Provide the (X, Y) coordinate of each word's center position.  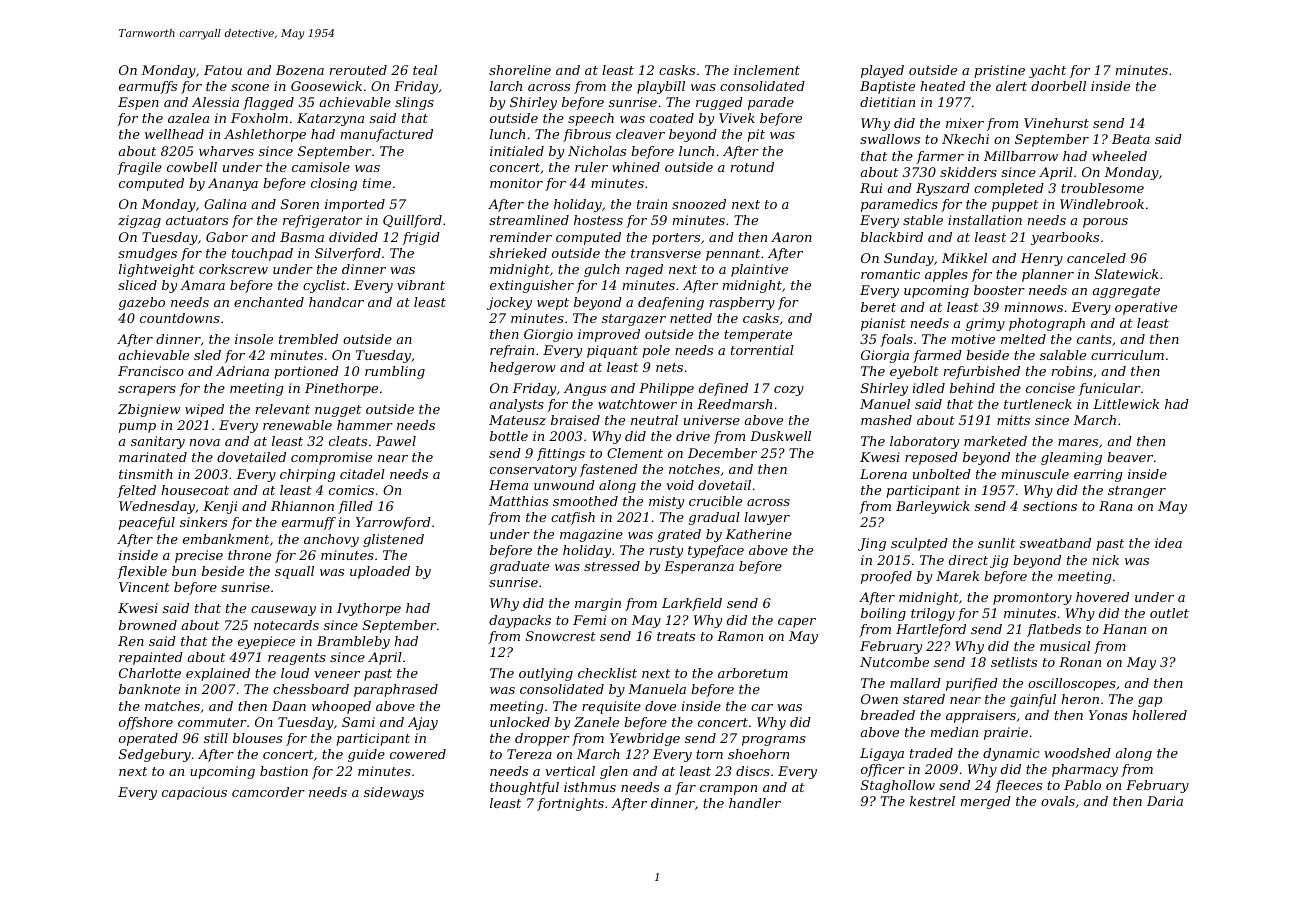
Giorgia (885, 356)
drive (693, 436)
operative (1146, 308)
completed (1009, 189)
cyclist (324, 286)
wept (553, 304)
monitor (516, 183)
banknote (149, 689)
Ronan (1080, 662)
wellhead (174, 134)
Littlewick (1126, 404)
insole (254, 339)
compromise (331, 458)
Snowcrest (561, 636)
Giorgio (548, 335)
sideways (394, 793)
